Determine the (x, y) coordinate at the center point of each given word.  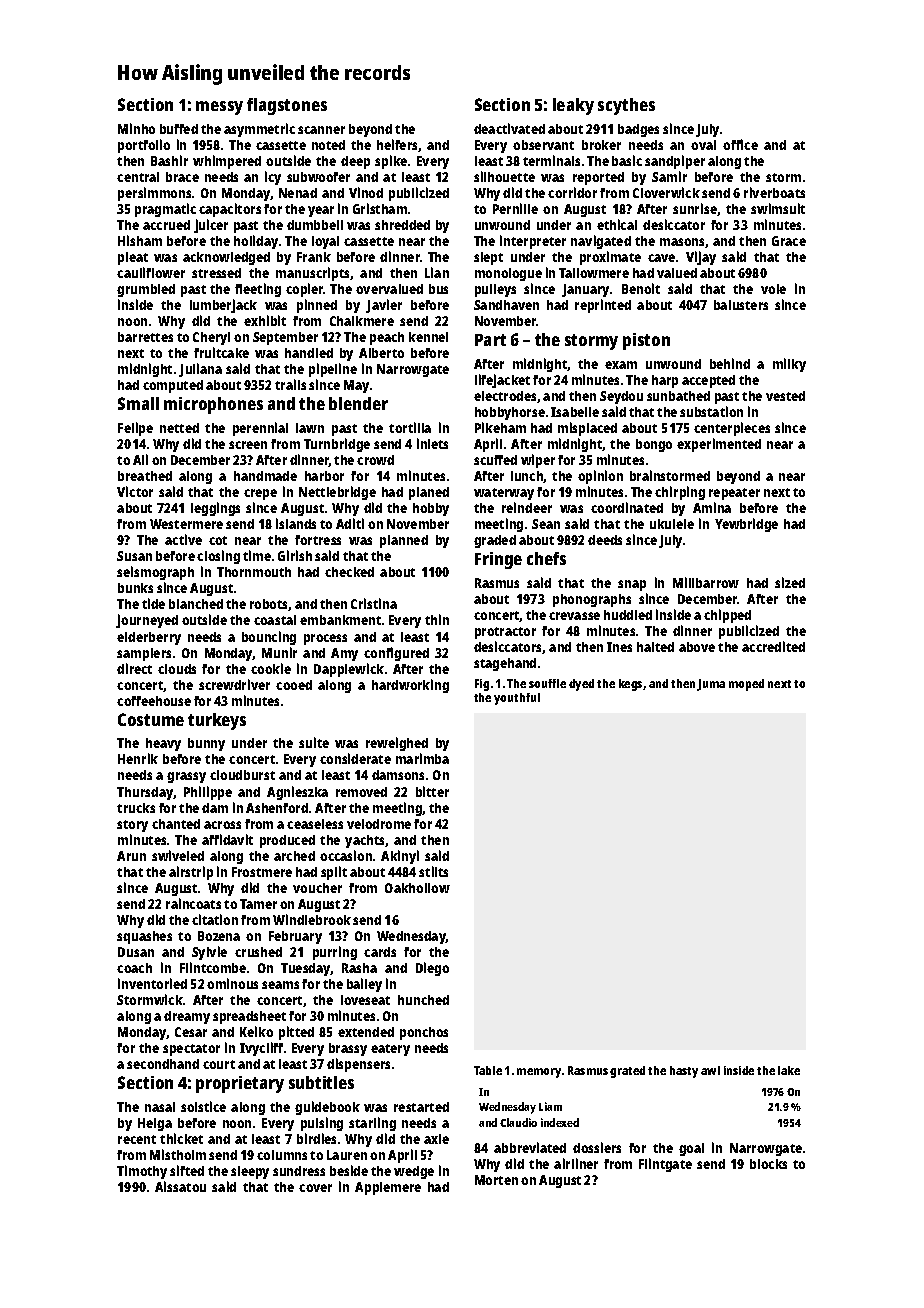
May (356, 386)
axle (436, 1139)
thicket (181, 1138)
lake (789, 1070)
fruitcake (221, 352)
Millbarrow (706, 582)
